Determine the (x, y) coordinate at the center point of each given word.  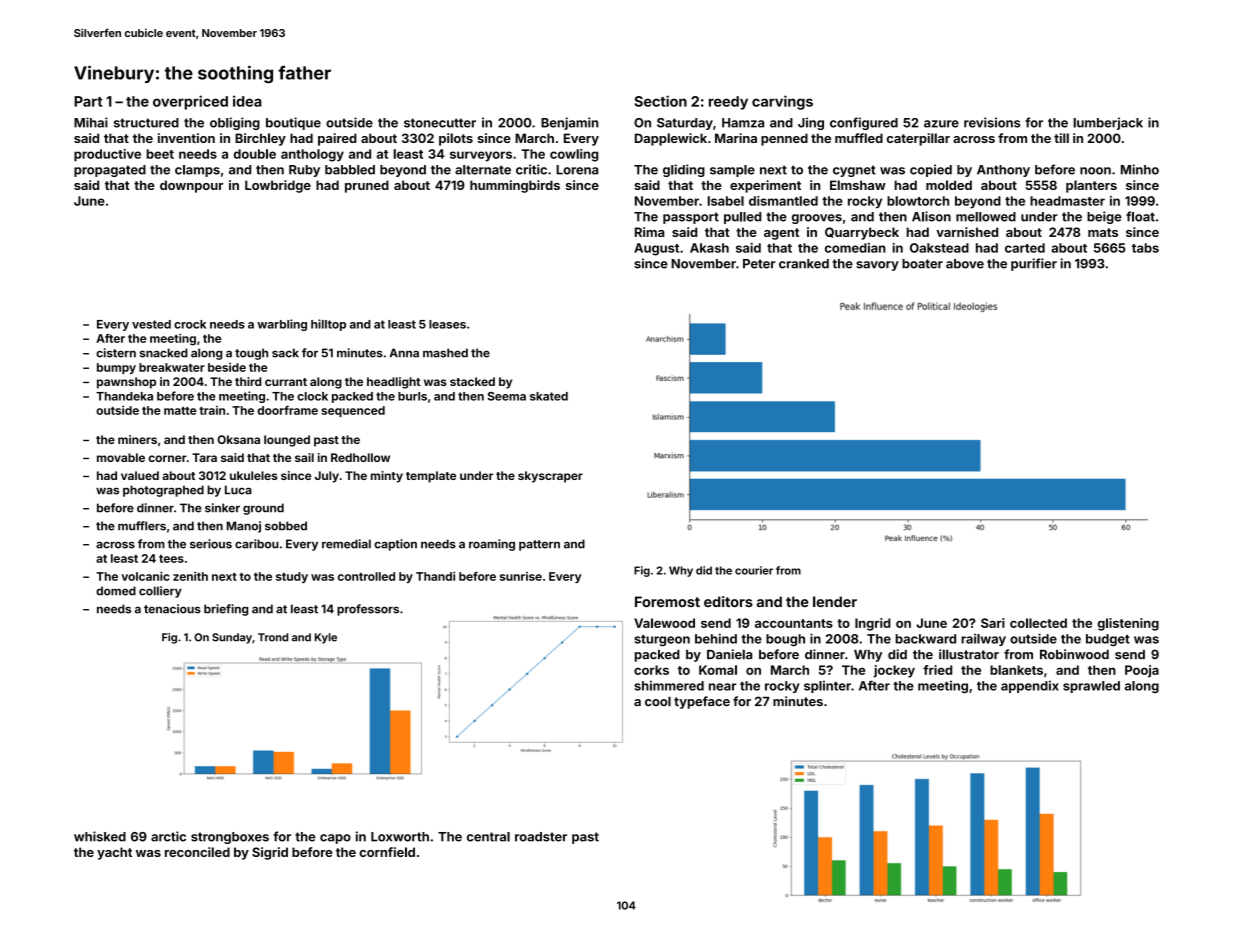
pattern (539, 545)
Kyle (326, 638)
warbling (282, 325)
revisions (992, 122)
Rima (649, 232)
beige (1104, 217)
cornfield (387, 852)
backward (925, 639)
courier (754, 570)
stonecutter (440, 123)
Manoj (244, 527)
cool (658, 701)
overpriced (190, 102)
